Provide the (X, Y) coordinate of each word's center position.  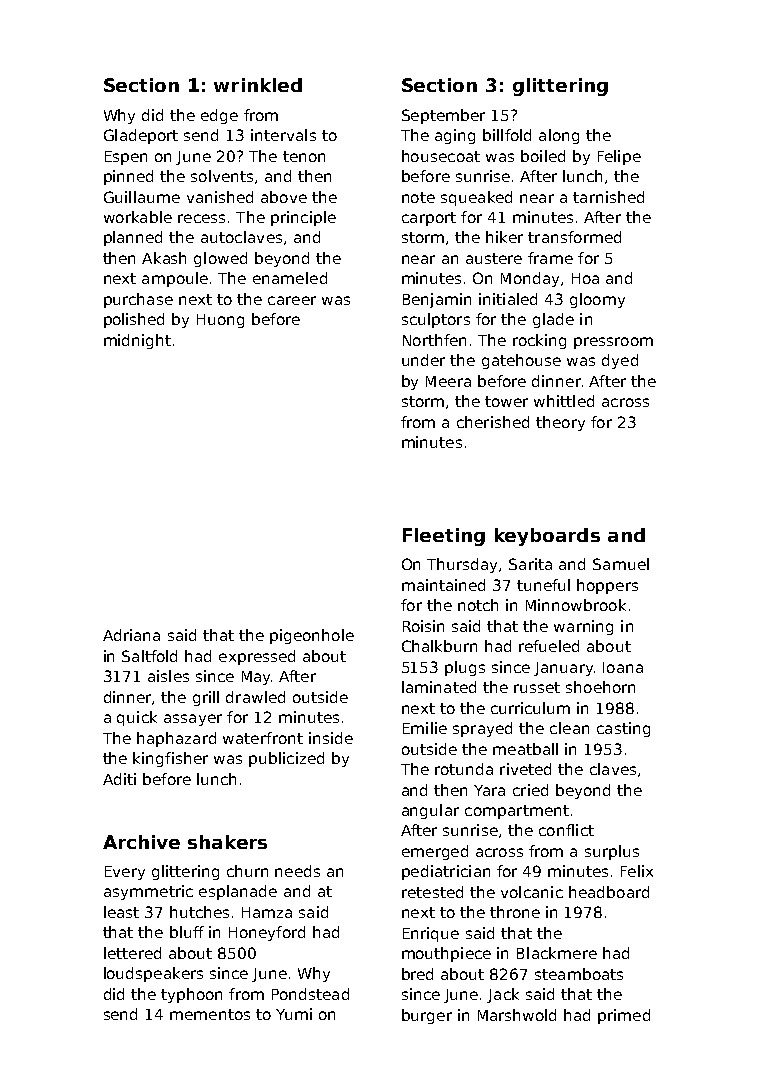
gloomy (597, 300)
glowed (220, 259)
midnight (137, 341)
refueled (549, 646)
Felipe (619, 157)
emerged (435, 852)
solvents (222, 176)
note (418, 197)
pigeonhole (312, 636)
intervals (283, 135)
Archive (141, 842)
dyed (620, 361)
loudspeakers (153, 974)
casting (623, 729)
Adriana (131, 635)
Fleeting (444, 537)
